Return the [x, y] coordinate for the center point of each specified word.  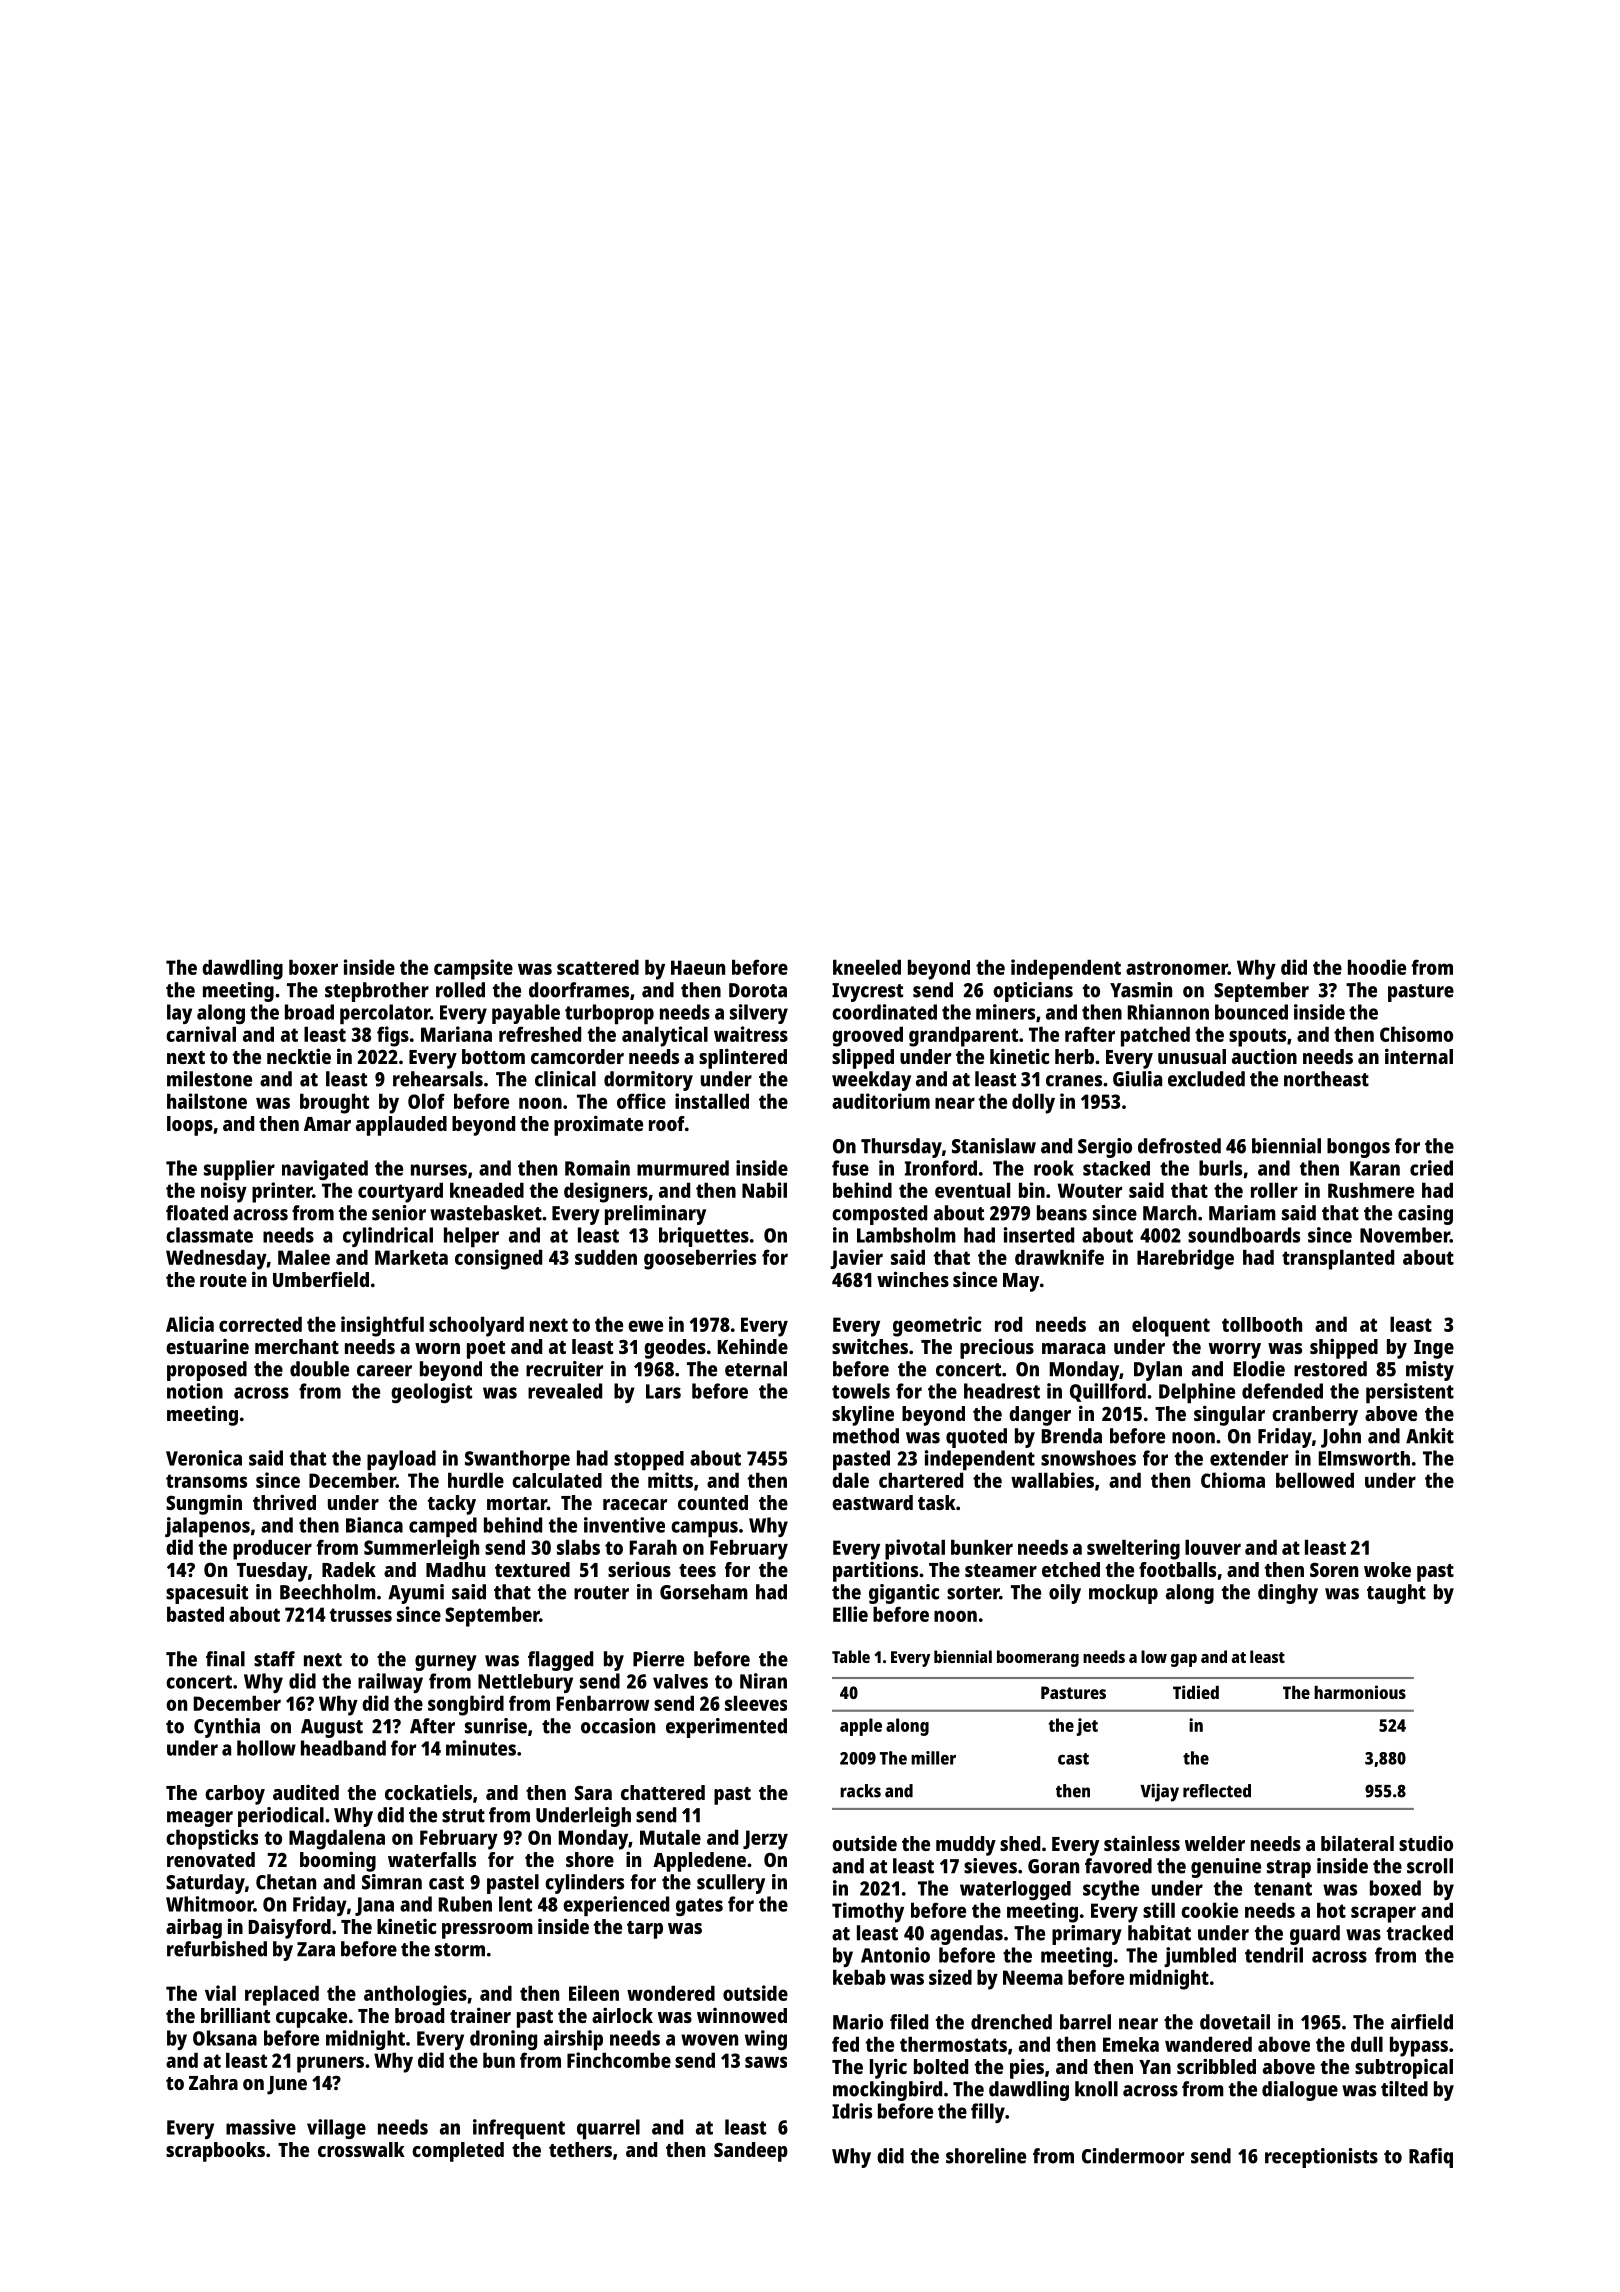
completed [458, 2152]
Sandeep [751, 2152]
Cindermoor [1133, 2156]
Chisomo [1416, 1034]
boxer [313, 967]
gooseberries [700, 1259]
